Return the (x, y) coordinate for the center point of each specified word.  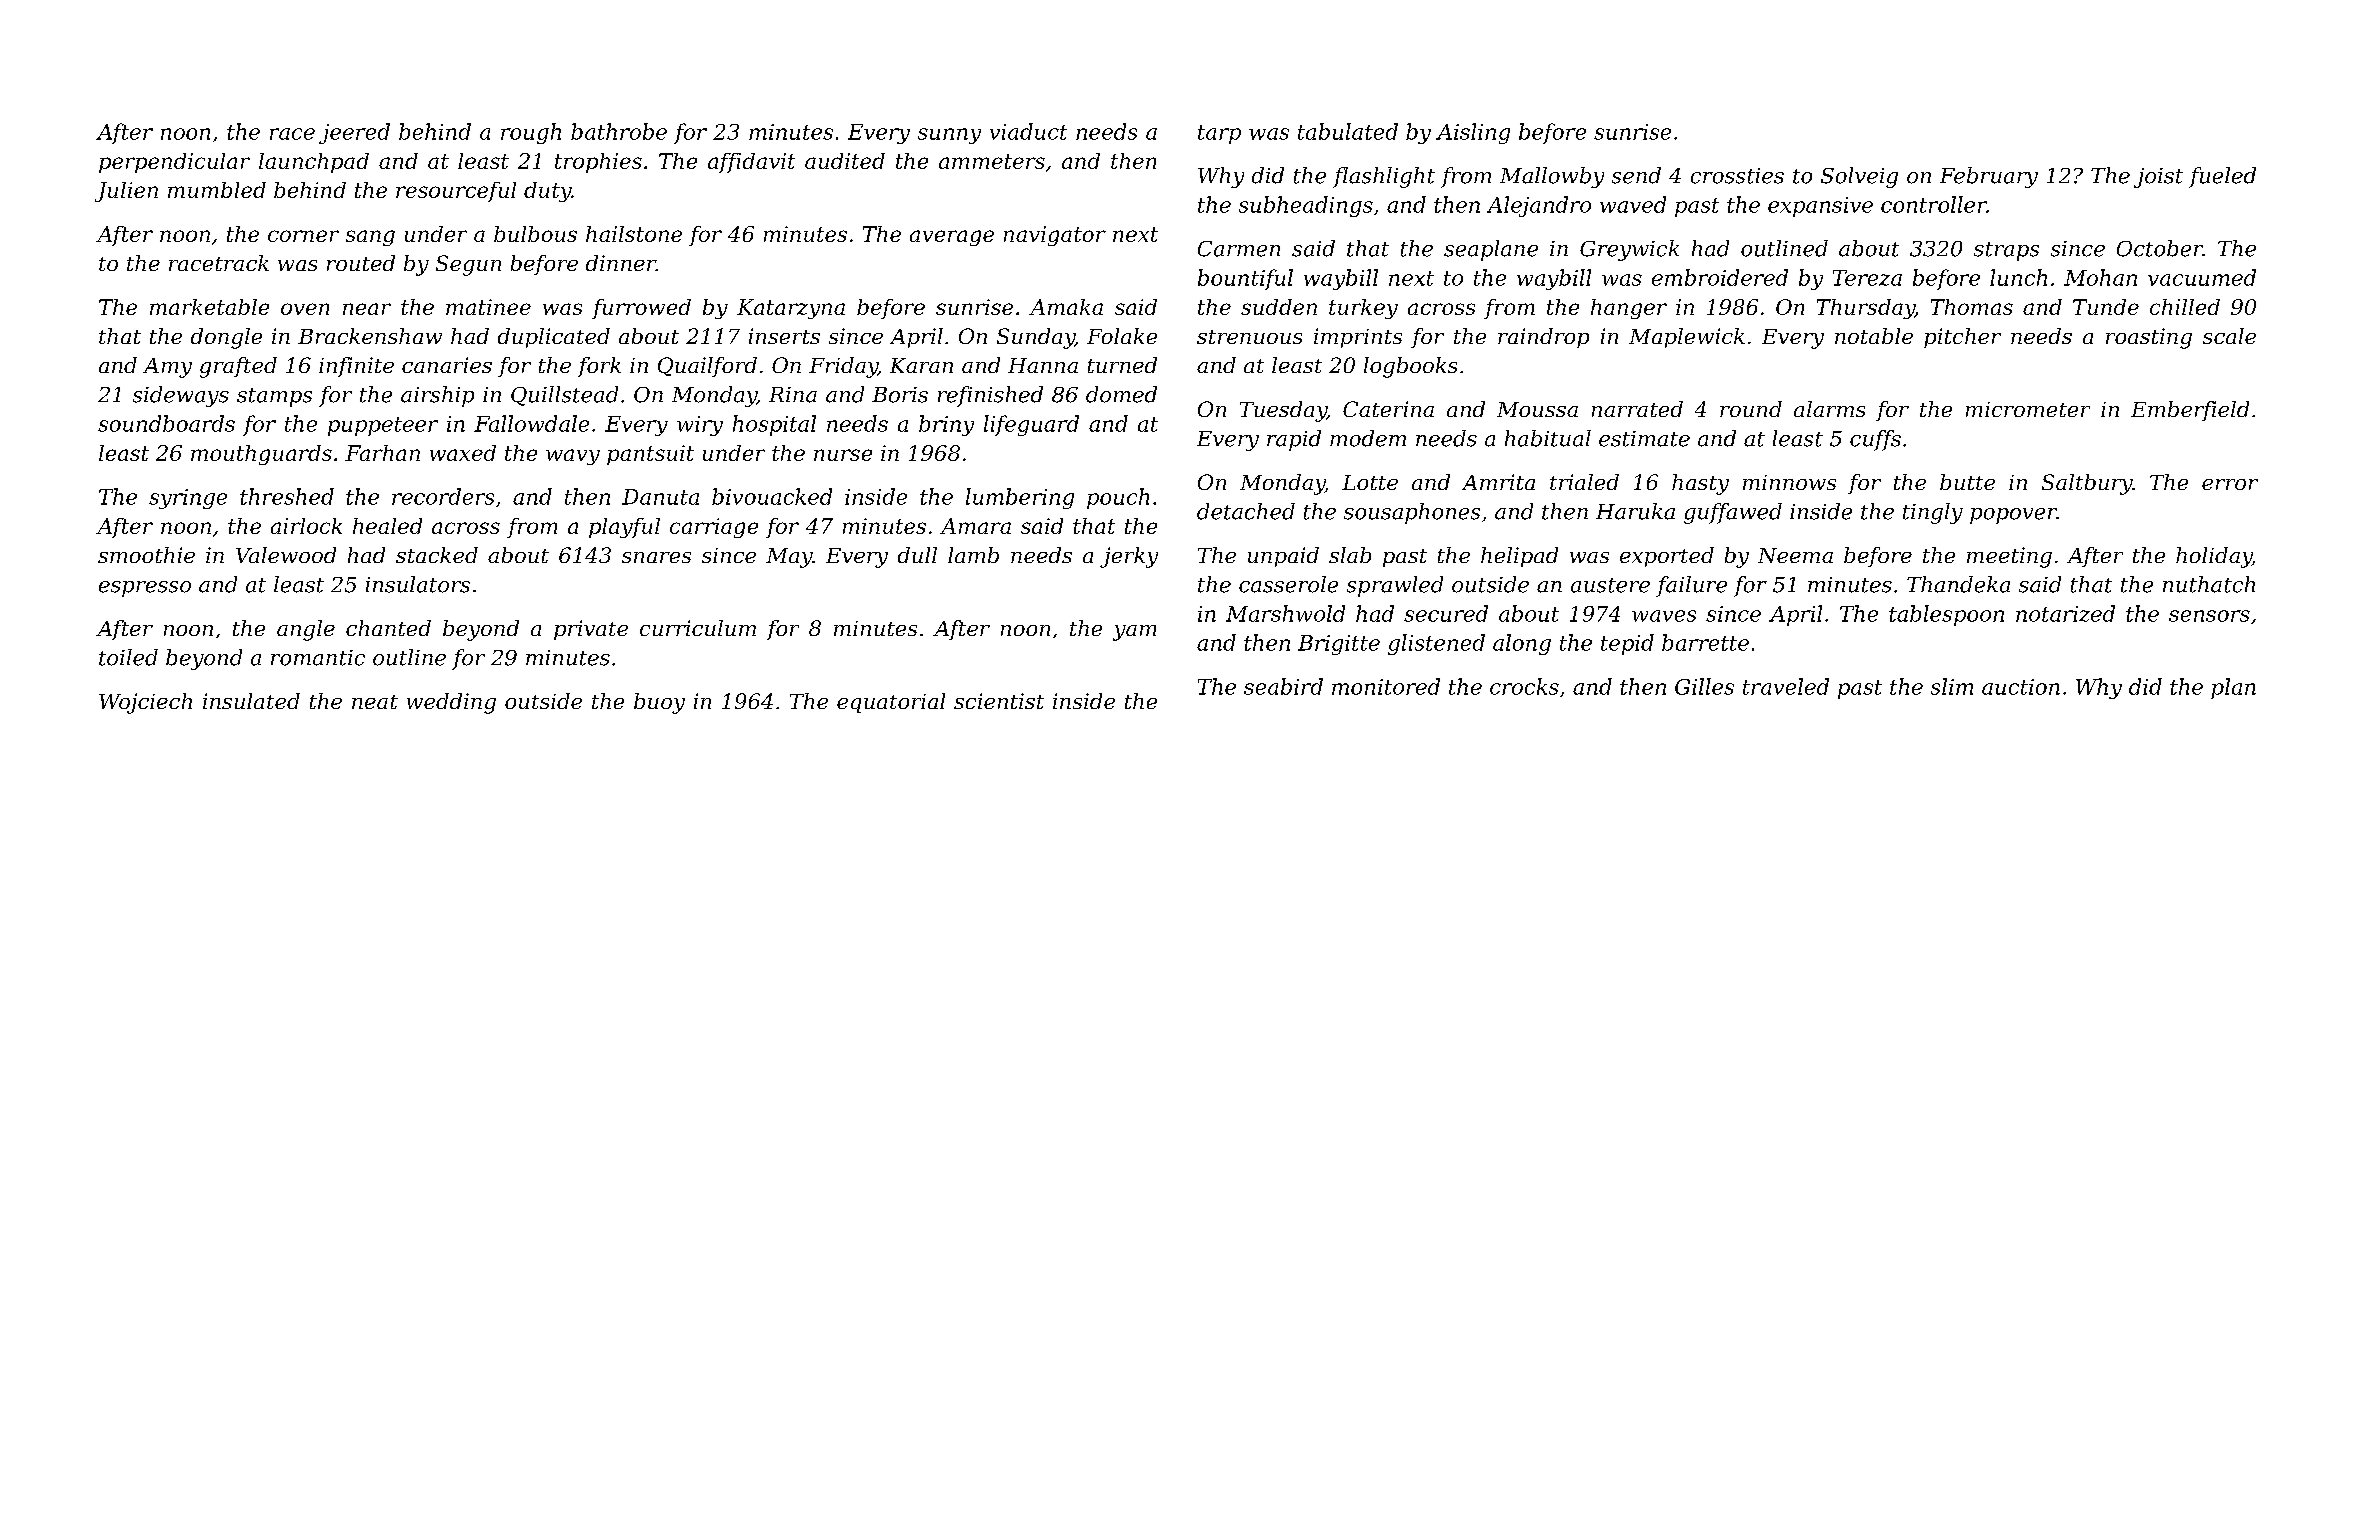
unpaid (1283, 557)
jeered (354, 133)
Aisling (1473, 133)
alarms (1829, 409)
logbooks (1410, 367)
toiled (128, 657)
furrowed (641, 309)
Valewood (286, 555)
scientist (999, 701)
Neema (1795, 555)
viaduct (1028, 131)
